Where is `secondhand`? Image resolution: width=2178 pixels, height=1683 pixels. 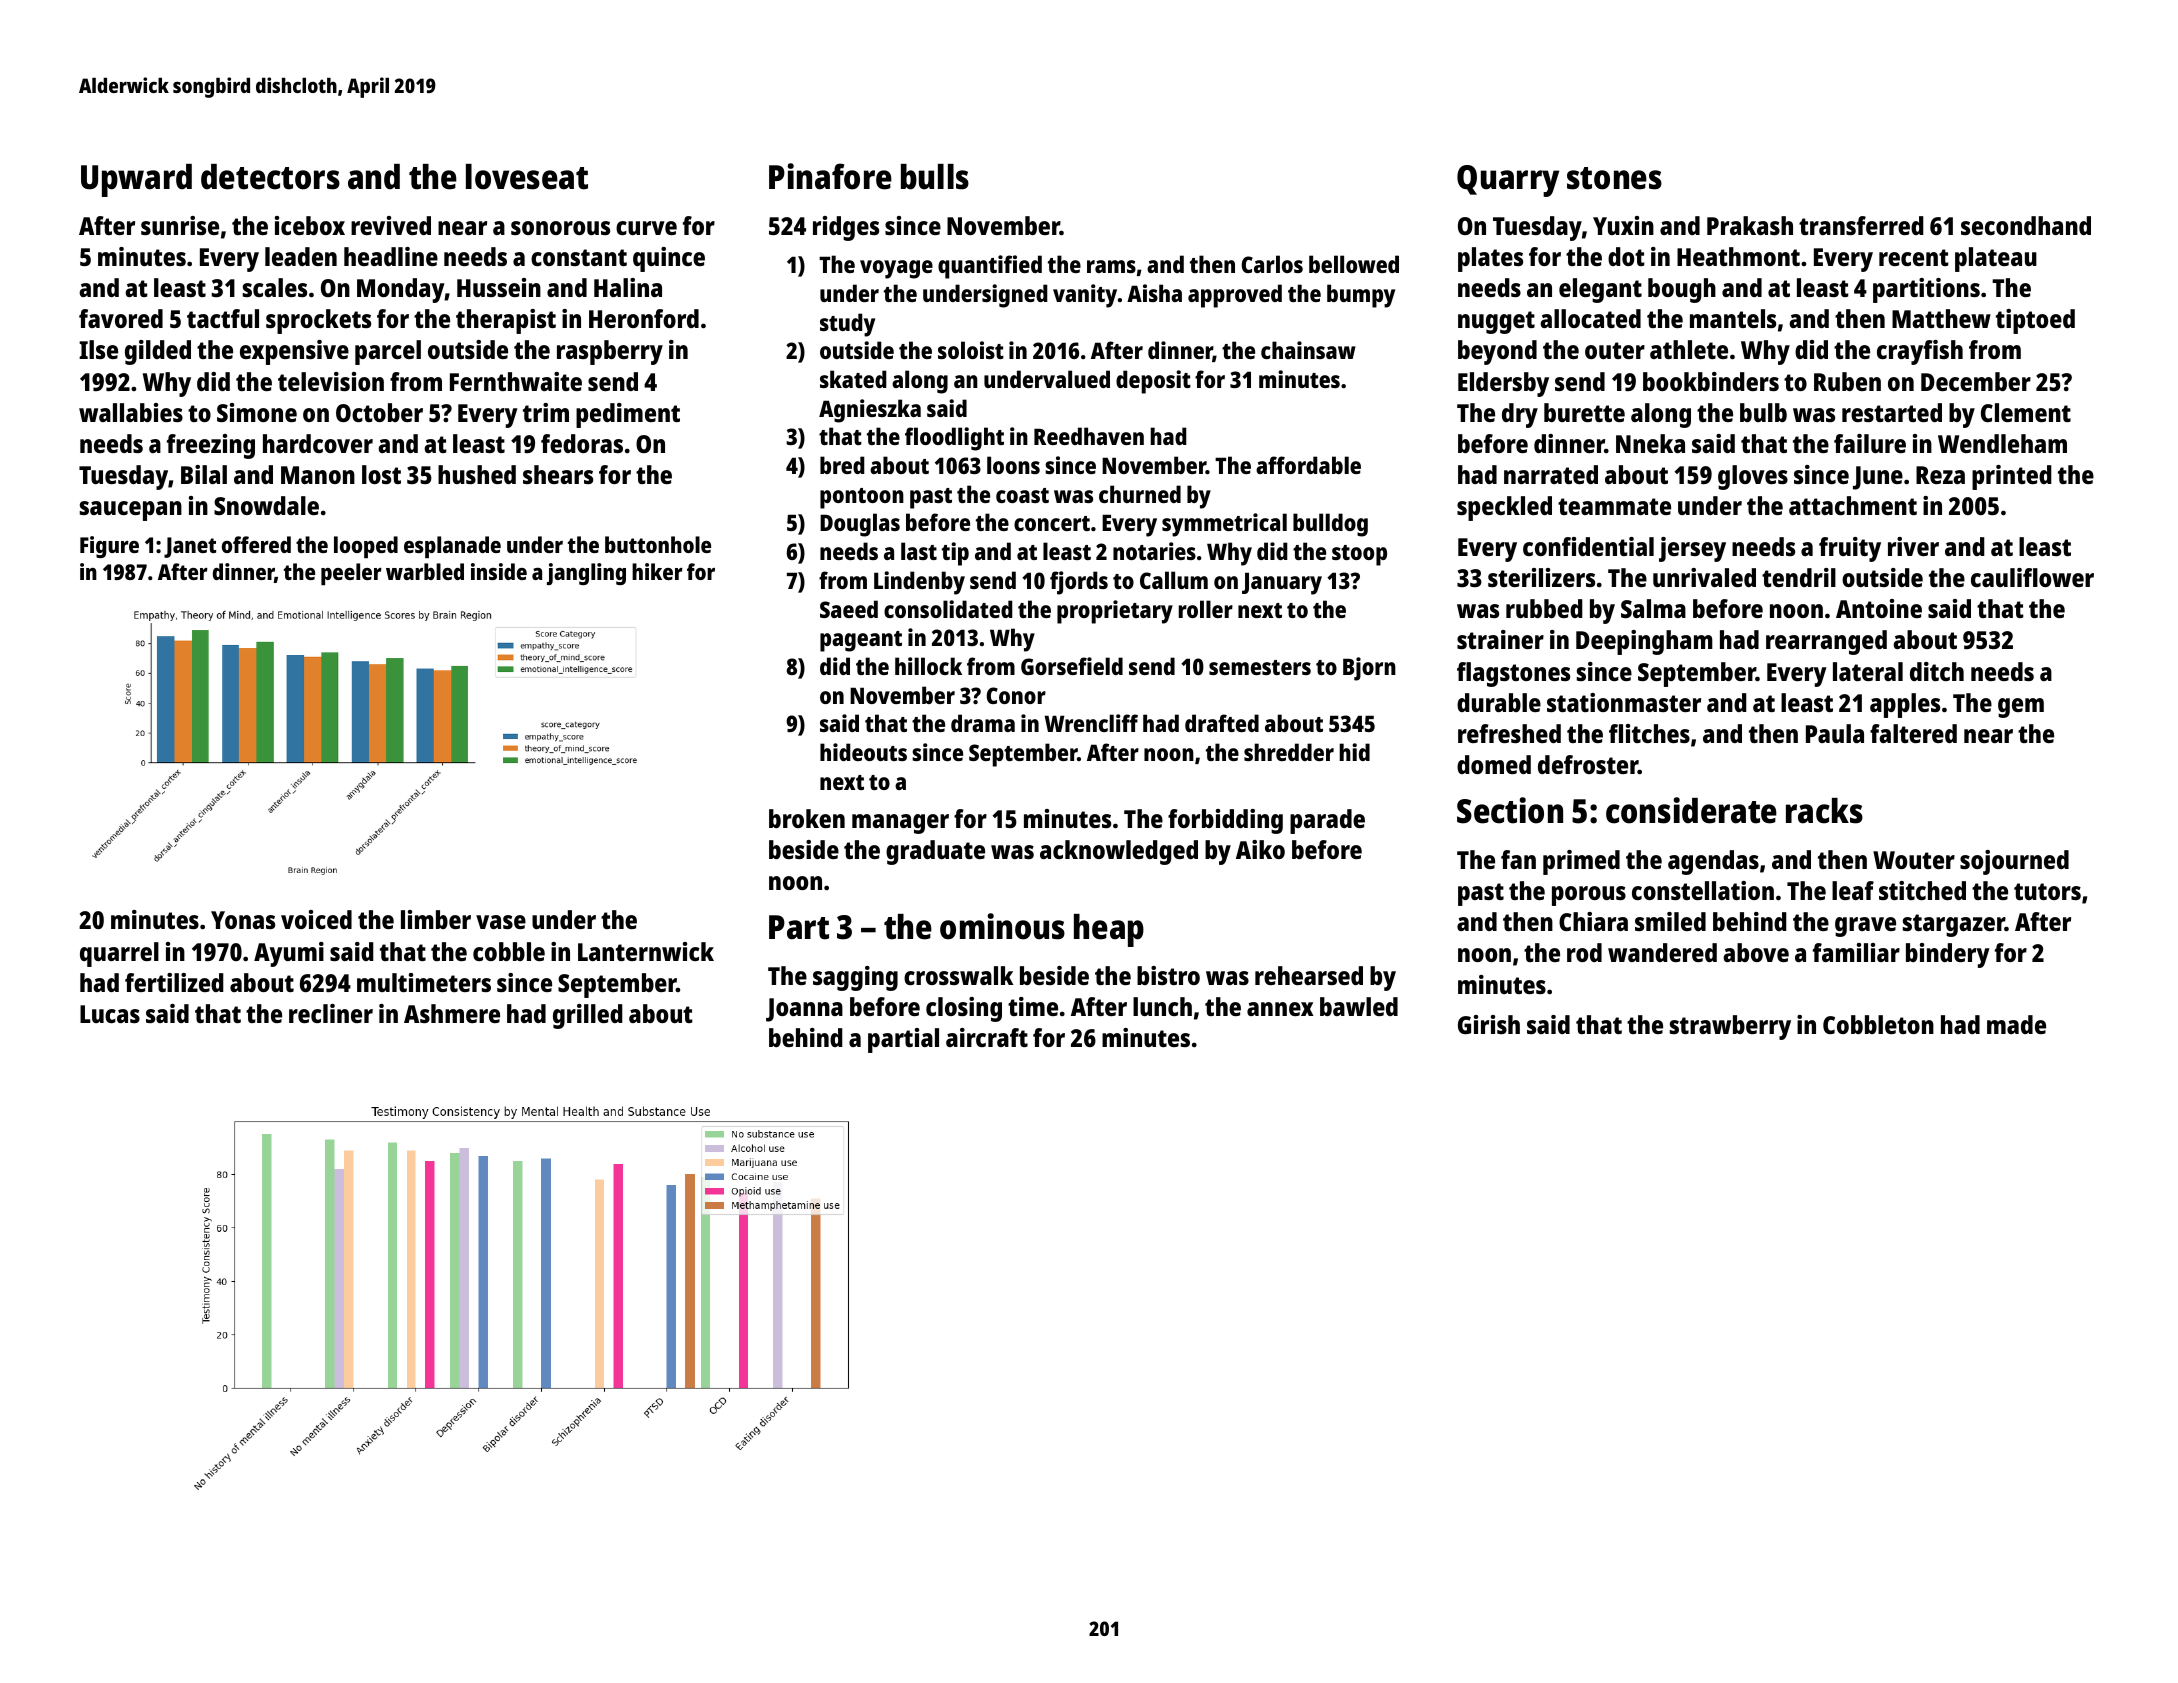
secondhand is located at coordinates (2026, 225).
